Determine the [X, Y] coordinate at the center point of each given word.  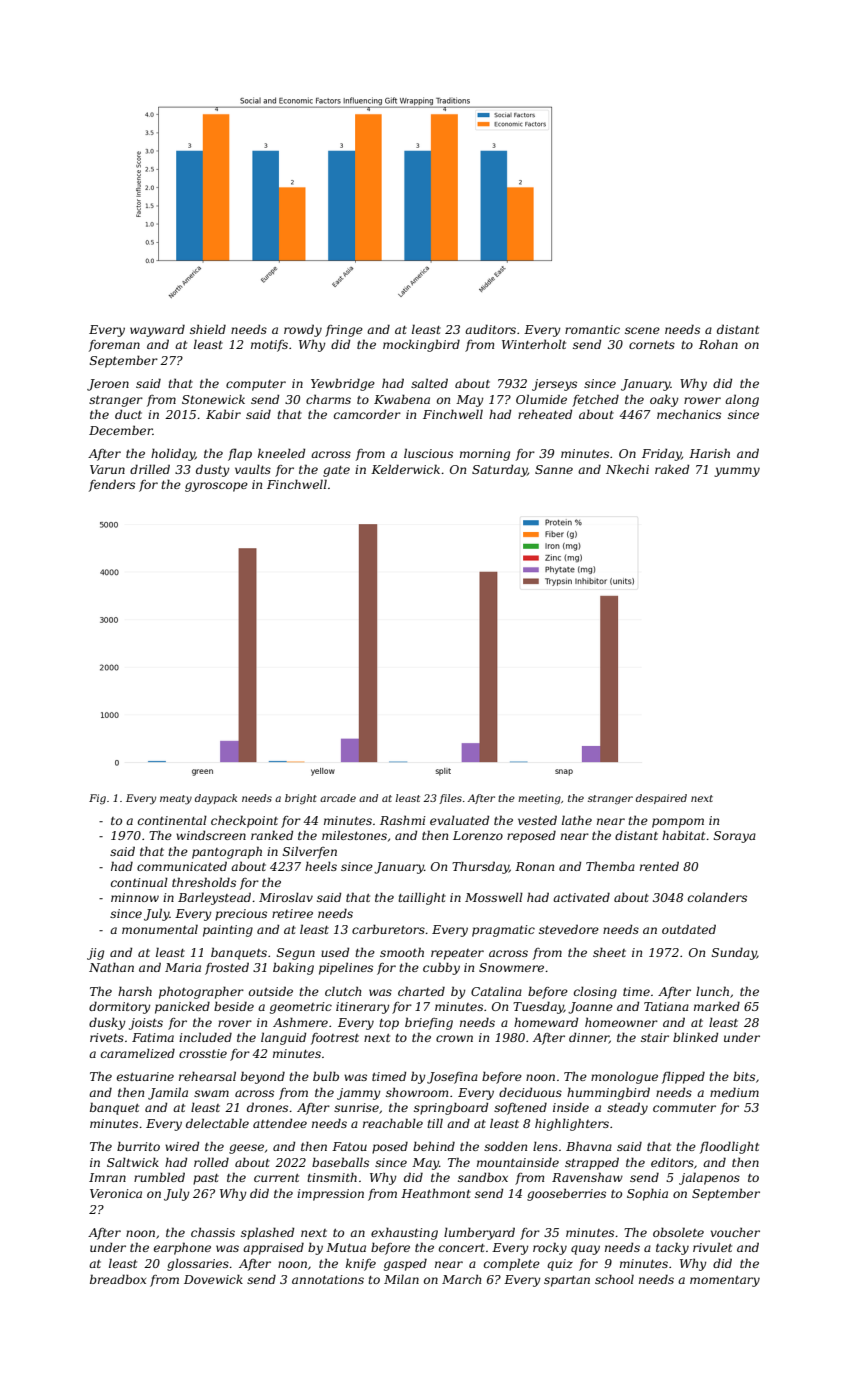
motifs [269, 346]
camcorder [367, 414]
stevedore [569, 929]
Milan [401, 1279]
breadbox [118, 1279]
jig [95, 954]
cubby [441, 968]
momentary [725, 1281]
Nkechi [627, 469]
